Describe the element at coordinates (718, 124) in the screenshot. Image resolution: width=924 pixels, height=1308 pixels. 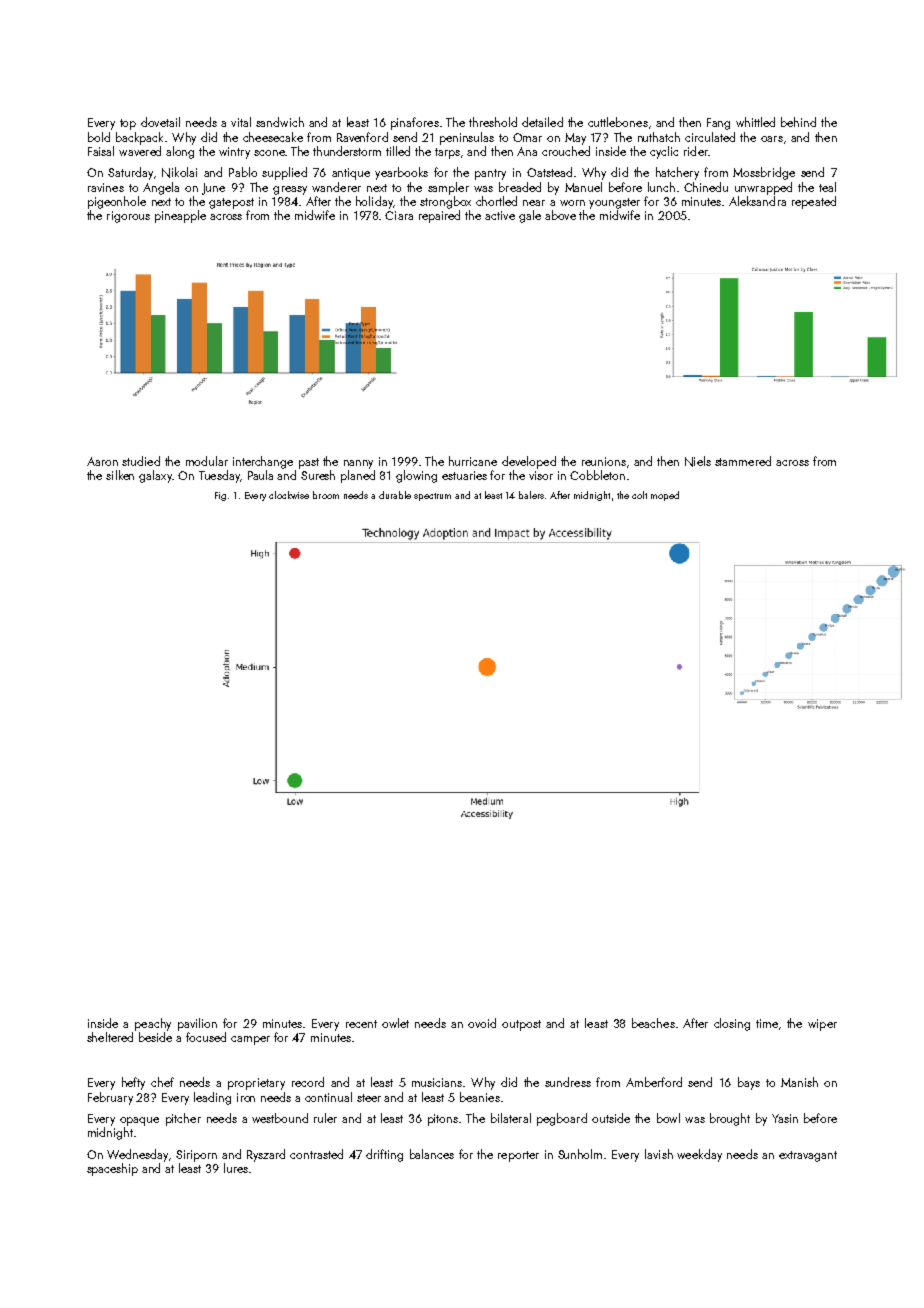
I see `Fang` at that location.
